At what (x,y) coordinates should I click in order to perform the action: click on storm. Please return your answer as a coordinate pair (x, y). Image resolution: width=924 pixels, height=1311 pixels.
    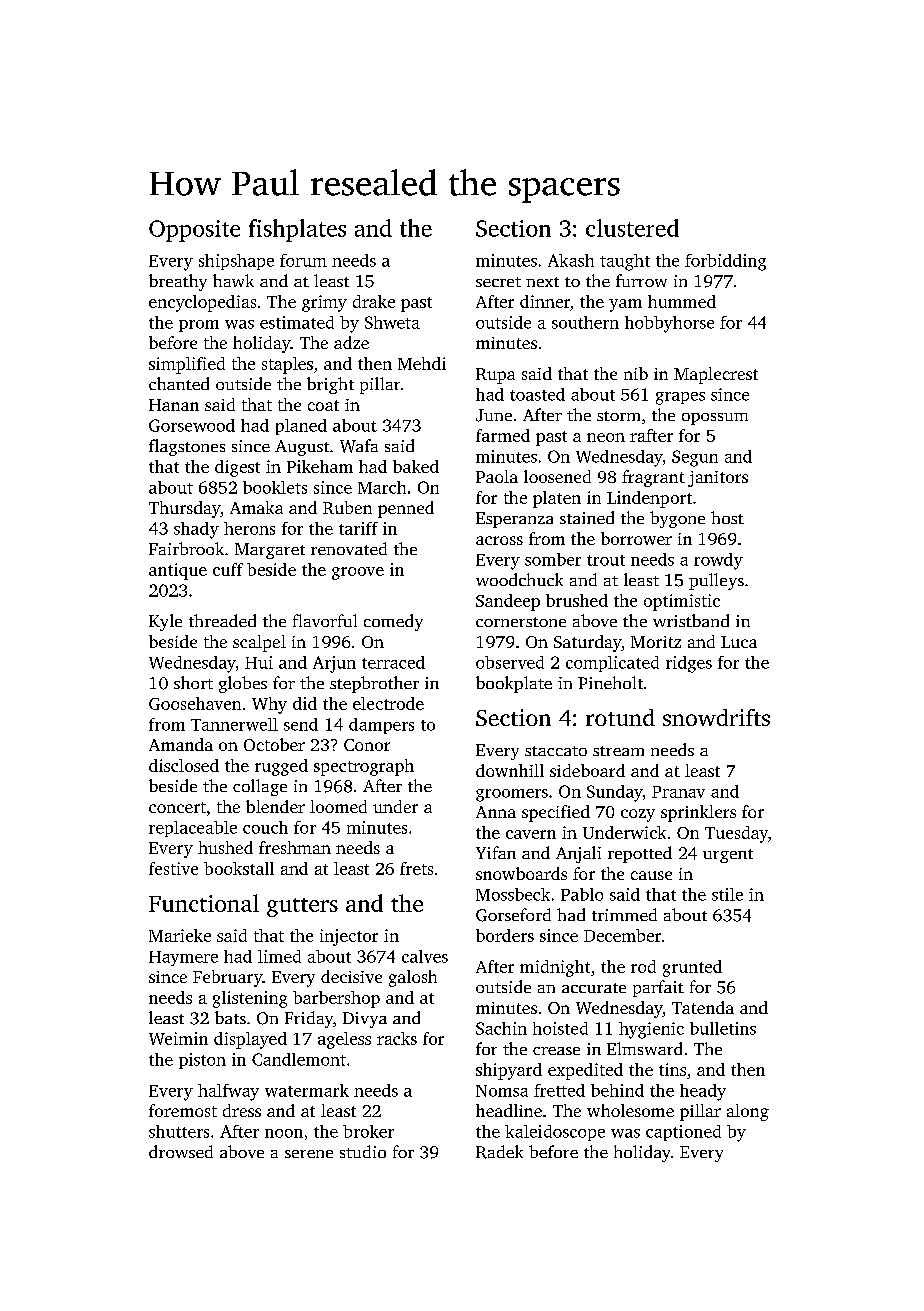
    Looking at the image, I should click on (618, 416).
